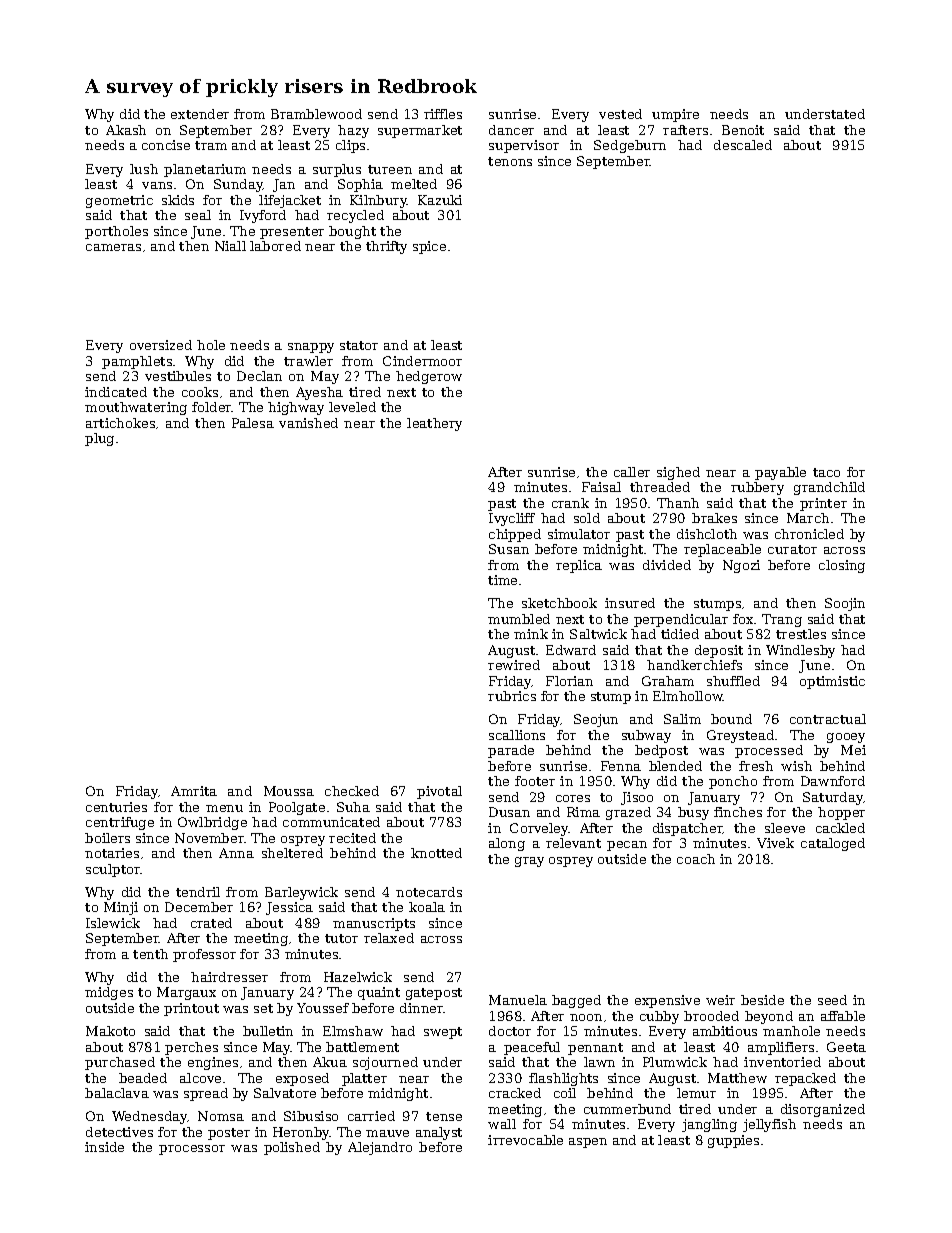  I want to click on Moussa, so click(289, 791).
